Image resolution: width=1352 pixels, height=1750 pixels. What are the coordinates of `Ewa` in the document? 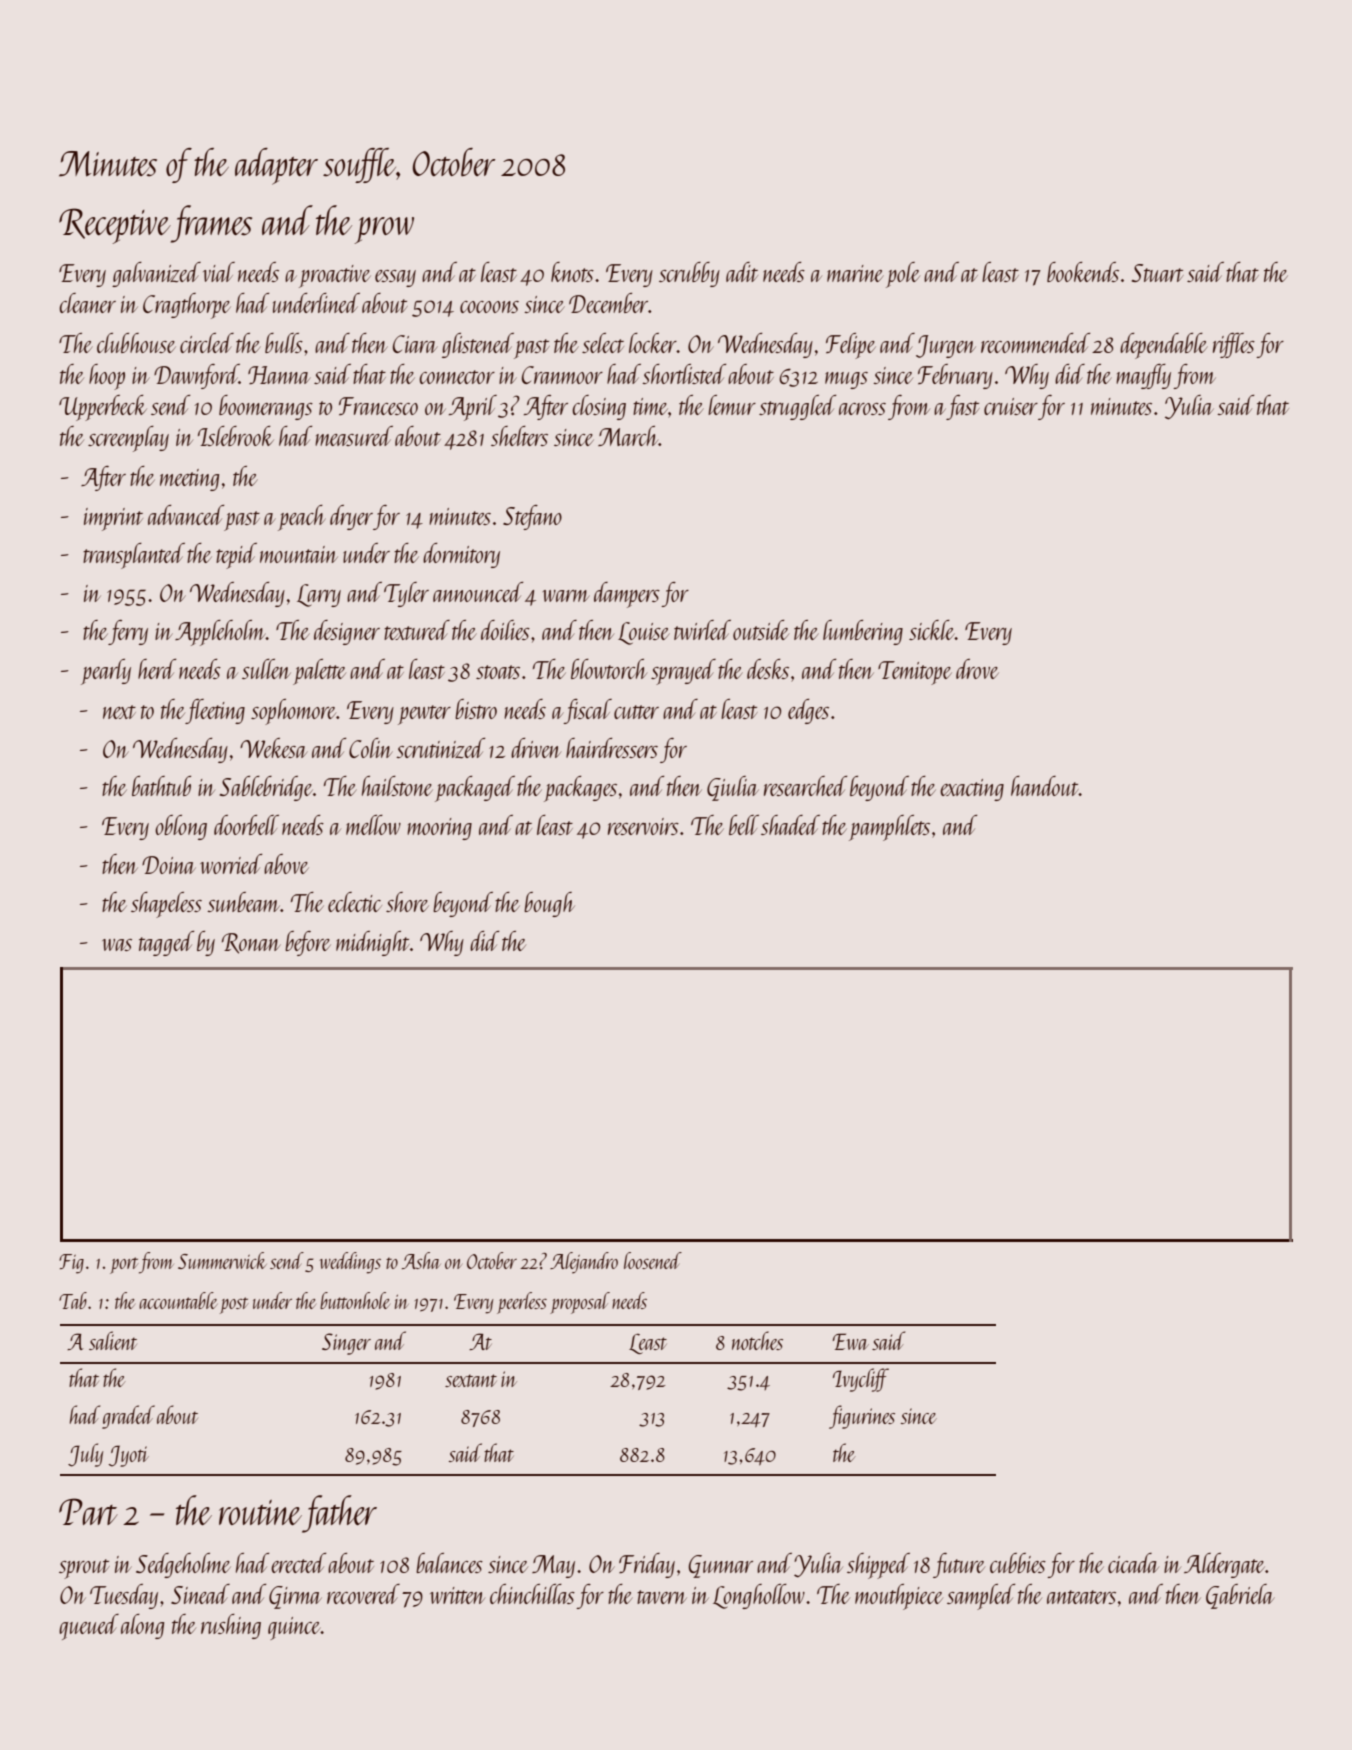 It's located at (851, 1341).
